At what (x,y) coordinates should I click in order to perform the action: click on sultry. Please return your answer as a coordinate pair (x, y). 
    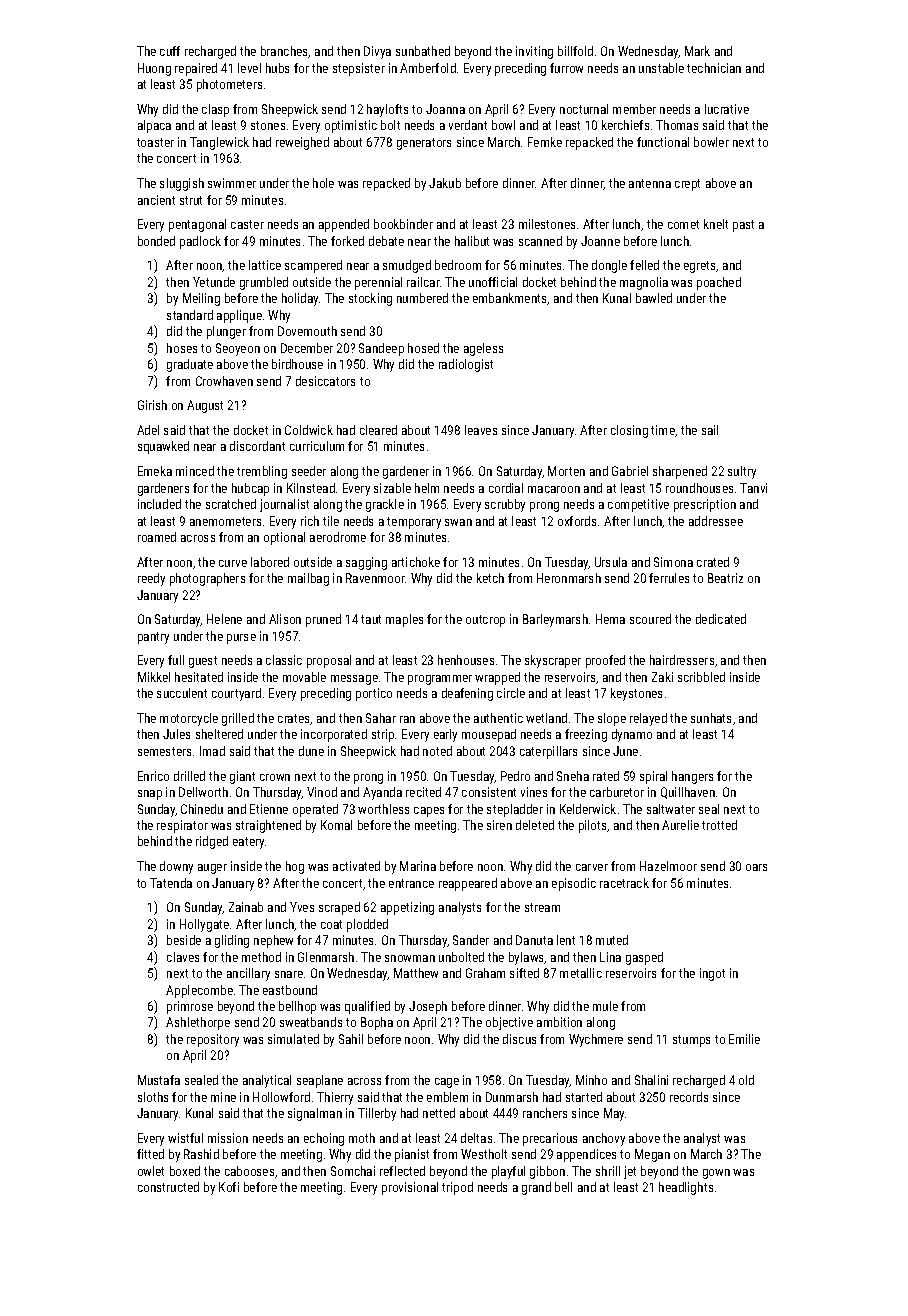
    Looking at the image, I should click on (742, 472).
